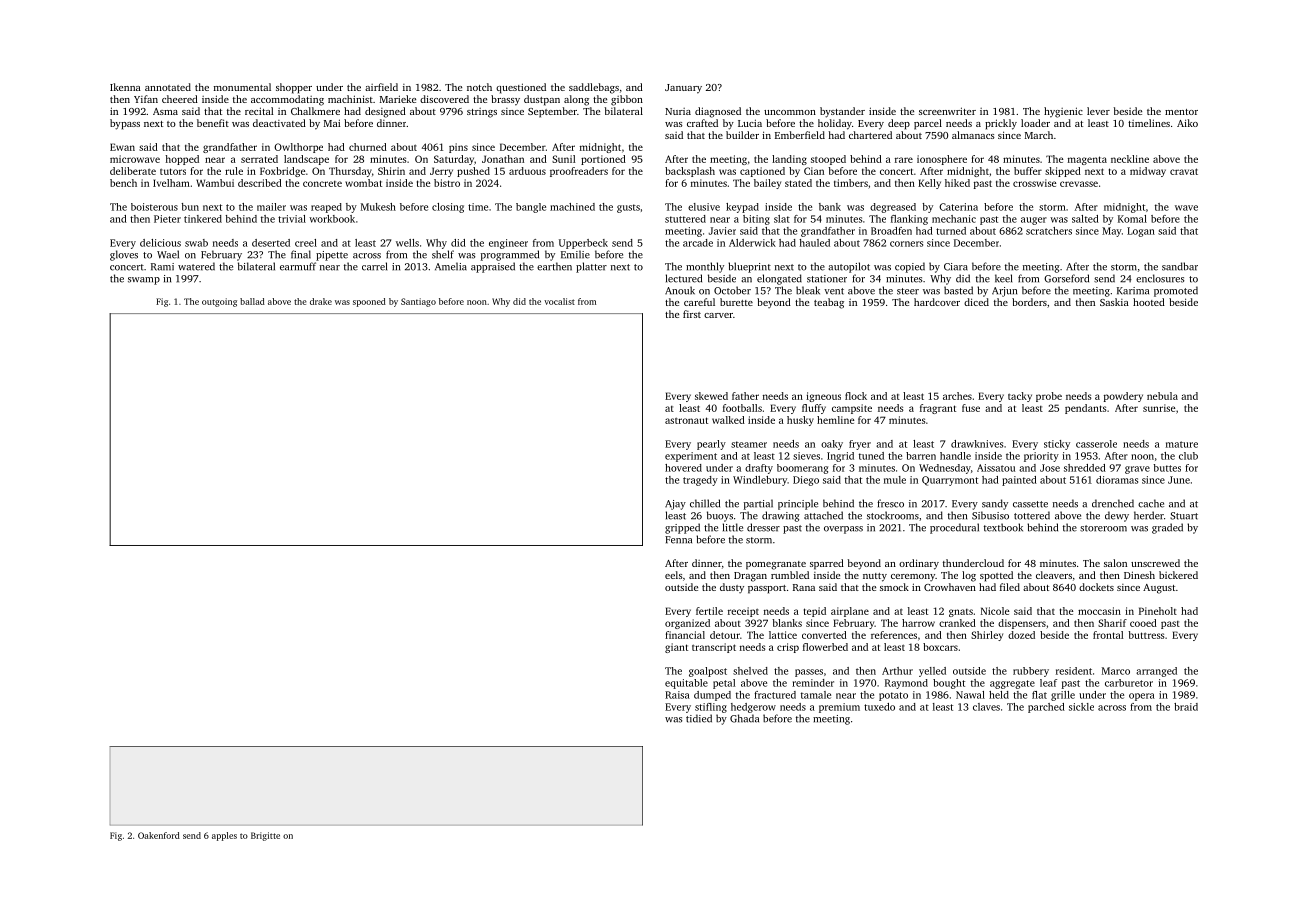 This screenshot has width=1308, height=924. Describe the element at coordinates (1186, 707) in the screenshot. I see `braid` at that location.
